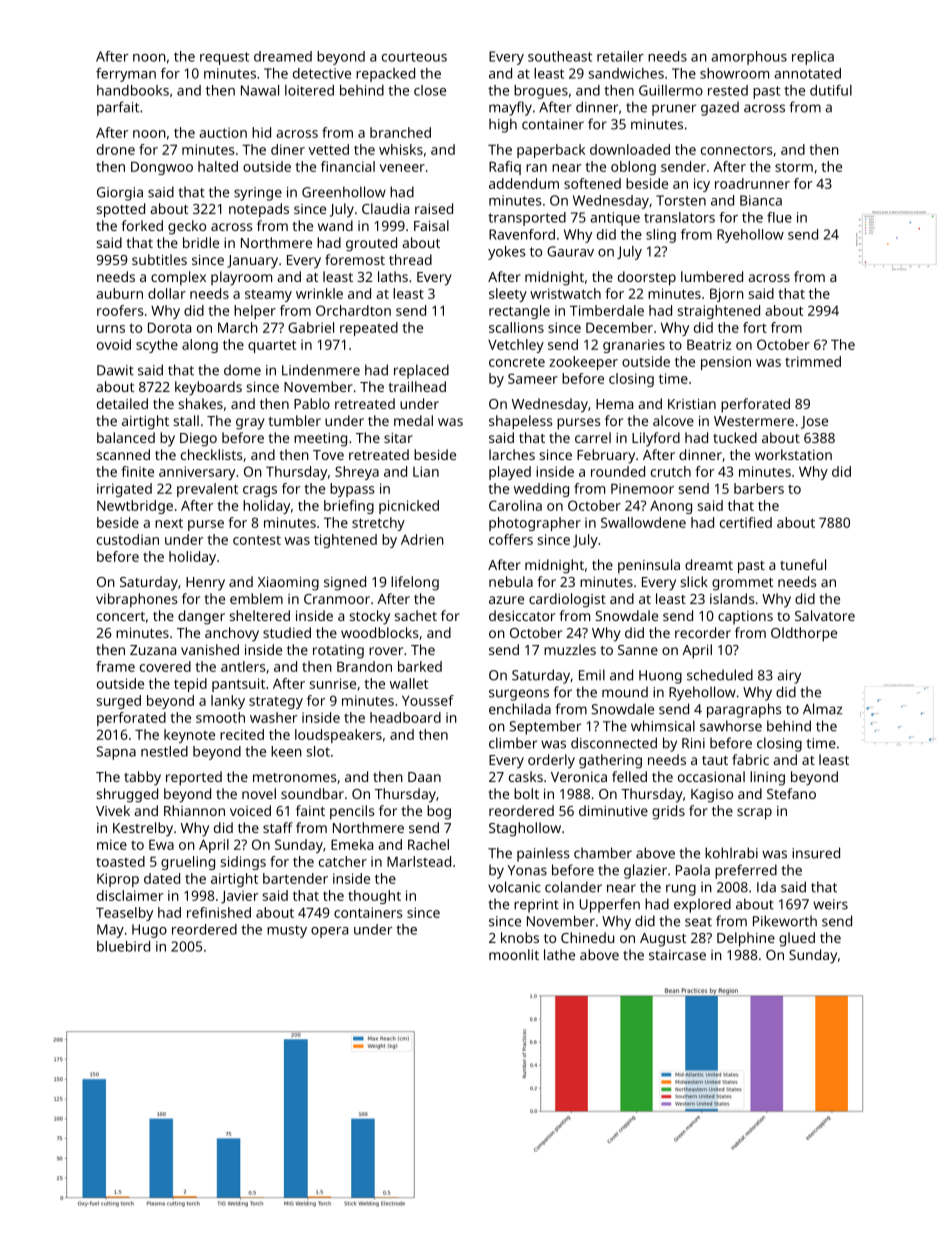 The image size is (952, 1233). What do you see at coordinates (220, 717) in the document?
I see `smooth` at bounding box center [220, 717].
